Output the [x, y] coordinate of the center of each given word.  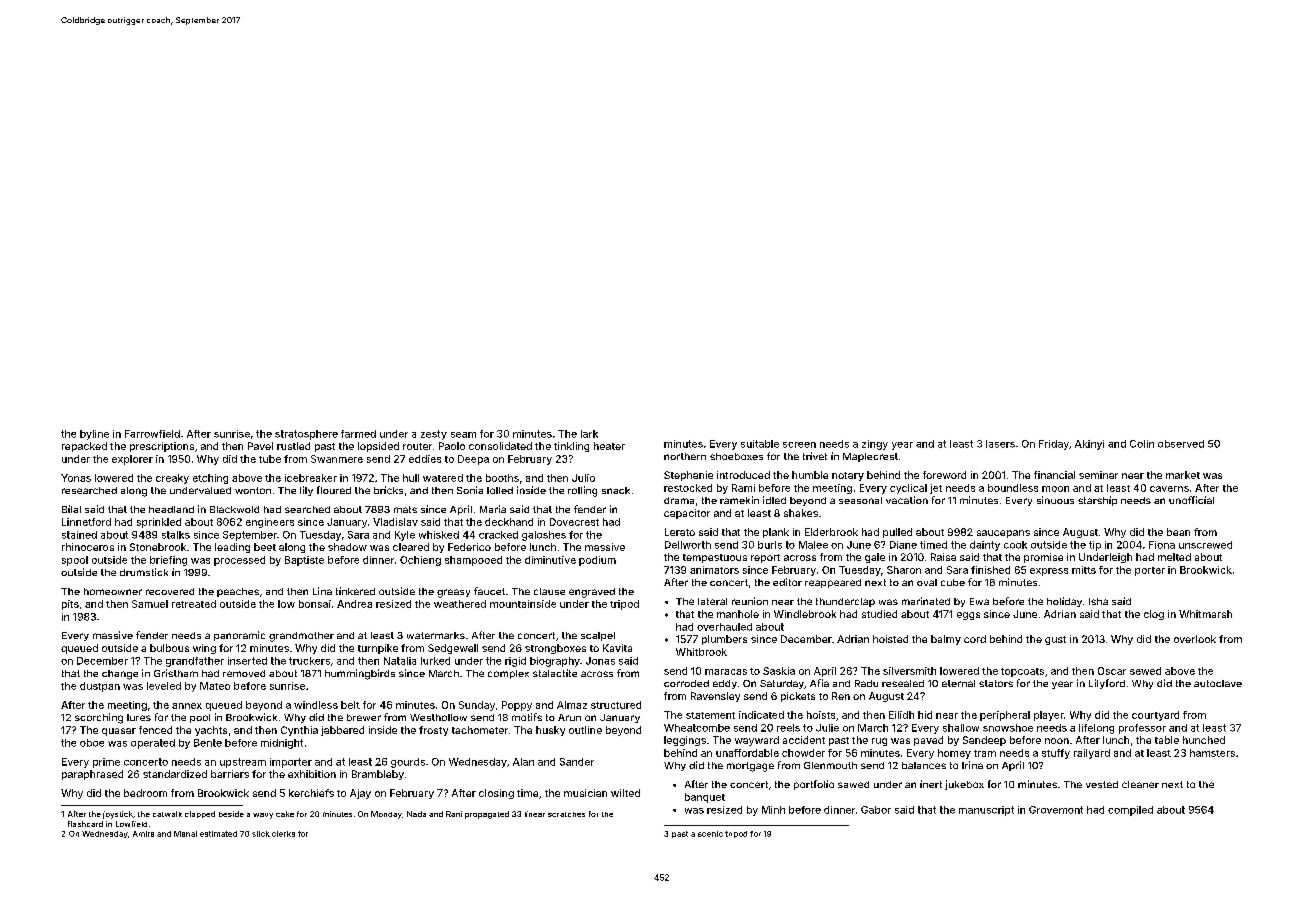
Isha [1098, 601]
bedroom [145, 793]
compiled [1130, 811]
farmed [358, 434]
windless [316, 705]
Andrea [354, 604]
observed [1181, 444]
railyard [1092, 754]
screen [799, 445]
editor [787, 582]
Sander [577, 762]
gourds [408, 763]
